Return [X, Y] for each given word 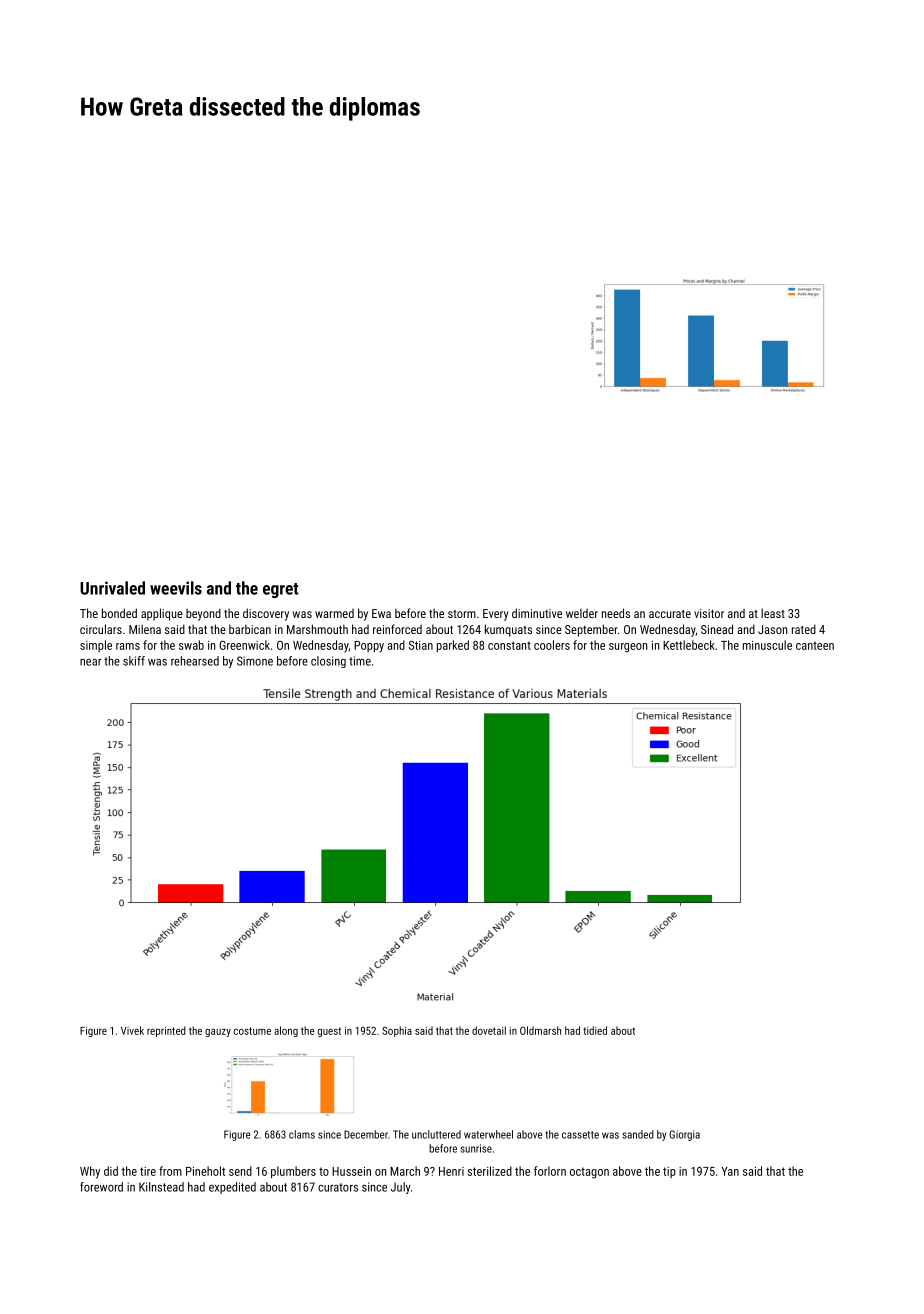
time [360, 661]
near [91, 662]
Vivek [132, 1030]
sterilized [490, 1171]
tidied [595, 1030]
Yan [730, 1171]
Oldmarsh [540, 1030]
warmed [334, 613]
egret [280, 590]
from [170, 1171]
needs [616, 613]
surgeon [628, 648]
